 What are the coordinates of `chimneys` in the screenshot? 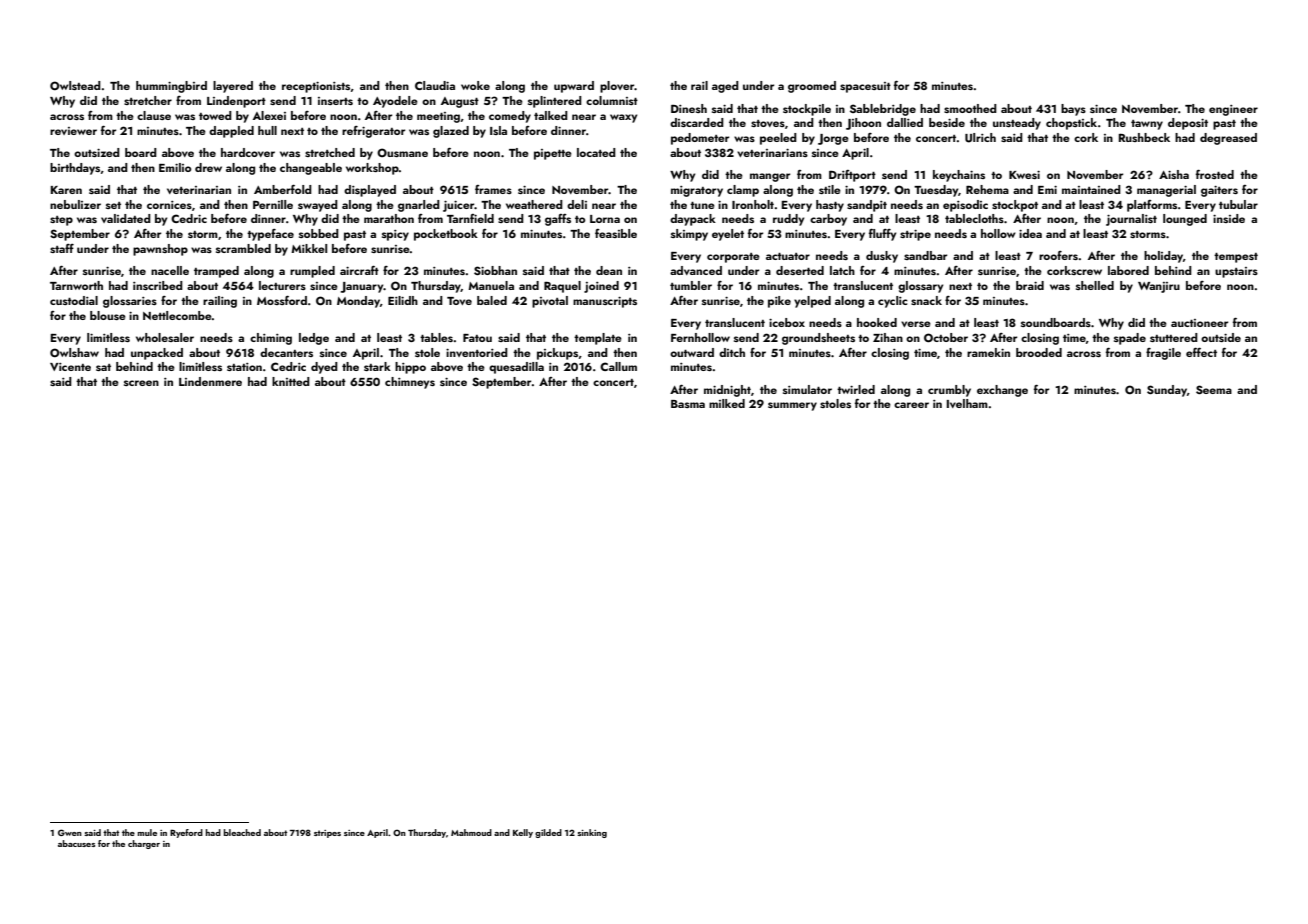 It's located at (410, 383).
